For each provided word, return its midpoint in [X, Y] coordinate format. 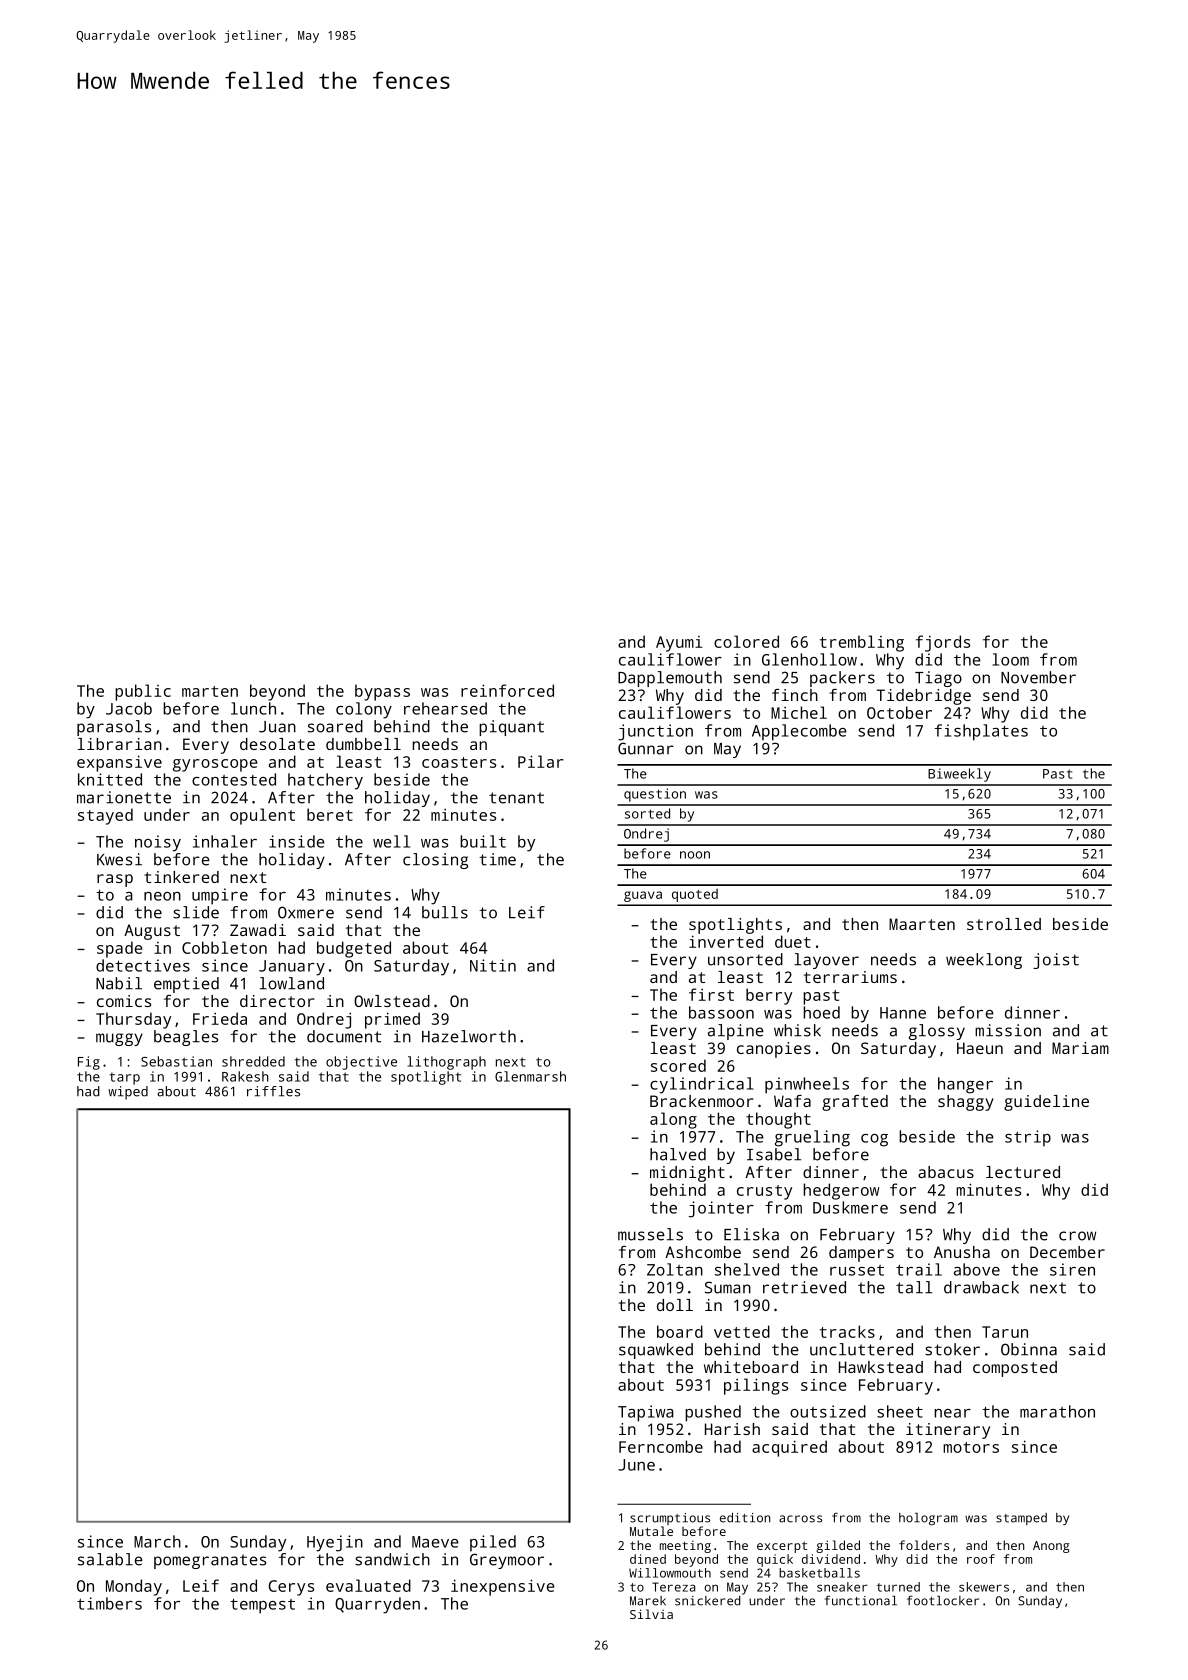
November [1038, 677]
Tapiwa [646, 1413]
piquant [511, 728]
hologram [928, 1519]
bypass [382, 692]
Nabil [119, 983]
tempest [262, 1606]
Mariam [1080, 1048]
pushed [713, 1413]
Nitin [493, 965]
